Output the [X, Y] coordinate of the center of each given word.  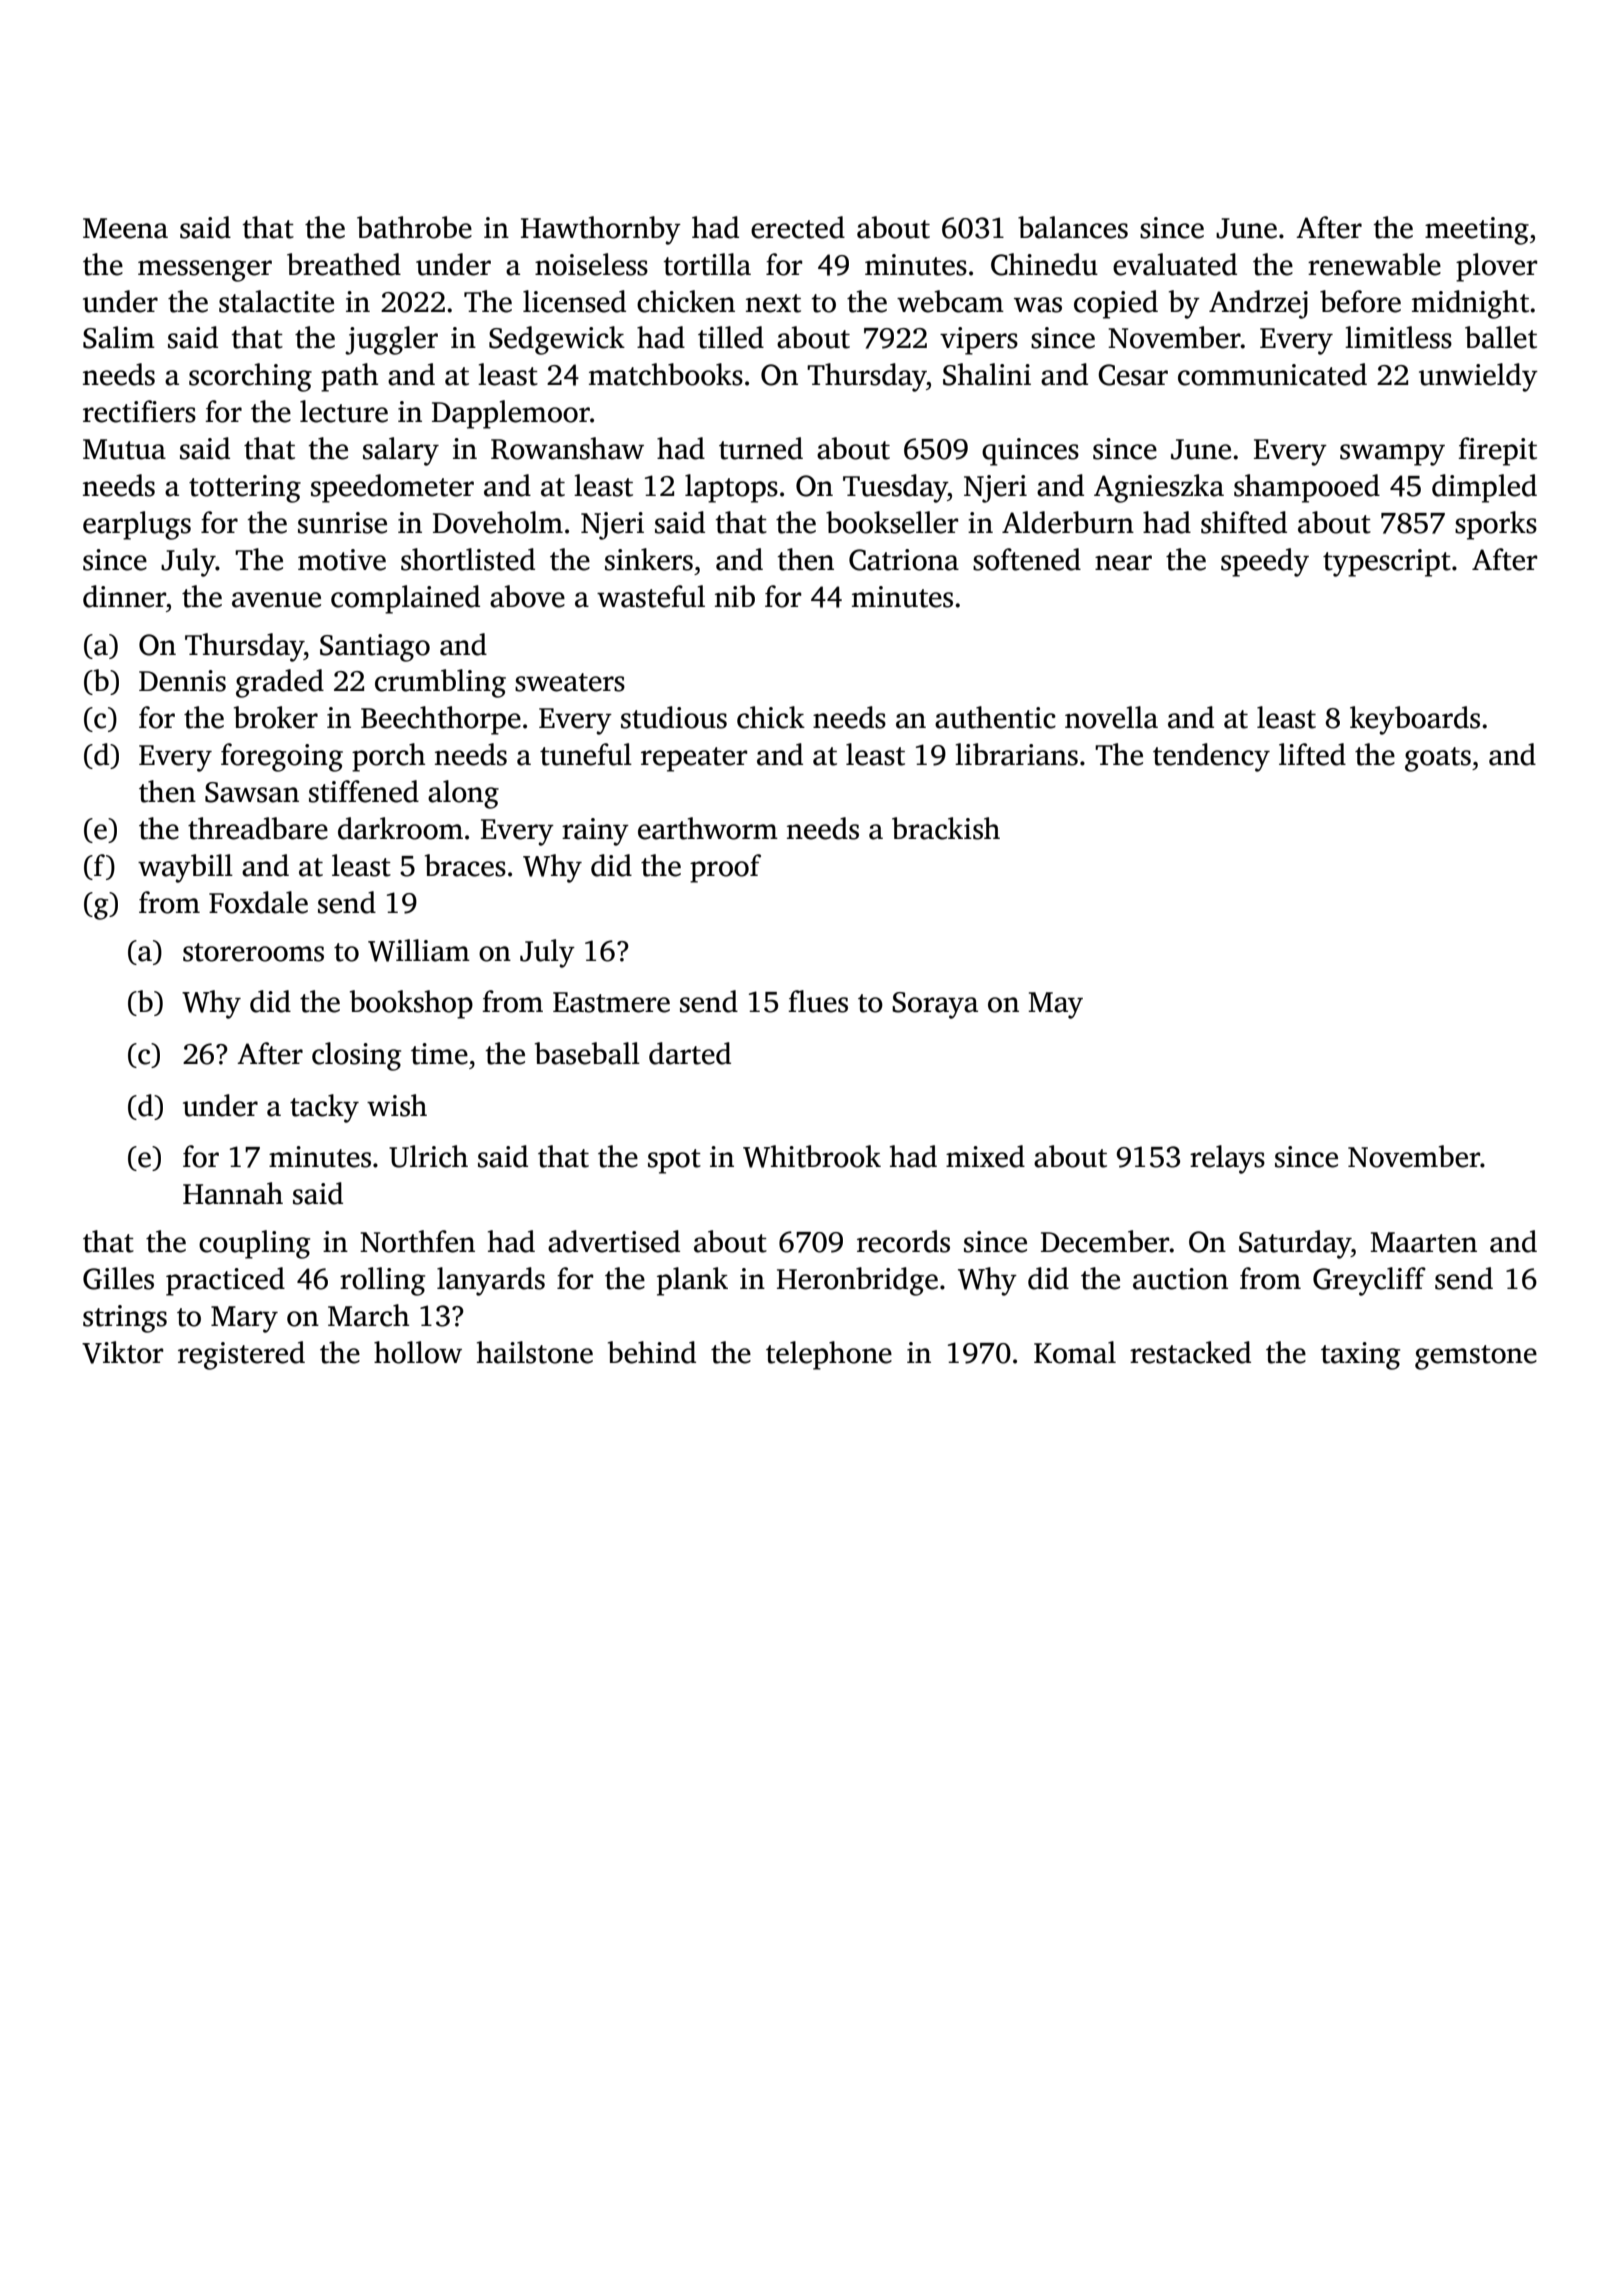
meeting [1477, 231]
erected [798, 227]
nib [735, 596]
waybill [185, 868]
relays [1227, 1159]
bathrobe [414, 227]
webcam [950, 301]
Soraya [935, 1005]
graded [280, 683]
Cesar [1133, 375]
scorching [250, 377]
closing [356, 1056]
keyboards [1415, 720]
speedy [1265, 562]
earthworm [708, 828]
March [368, 1315]
